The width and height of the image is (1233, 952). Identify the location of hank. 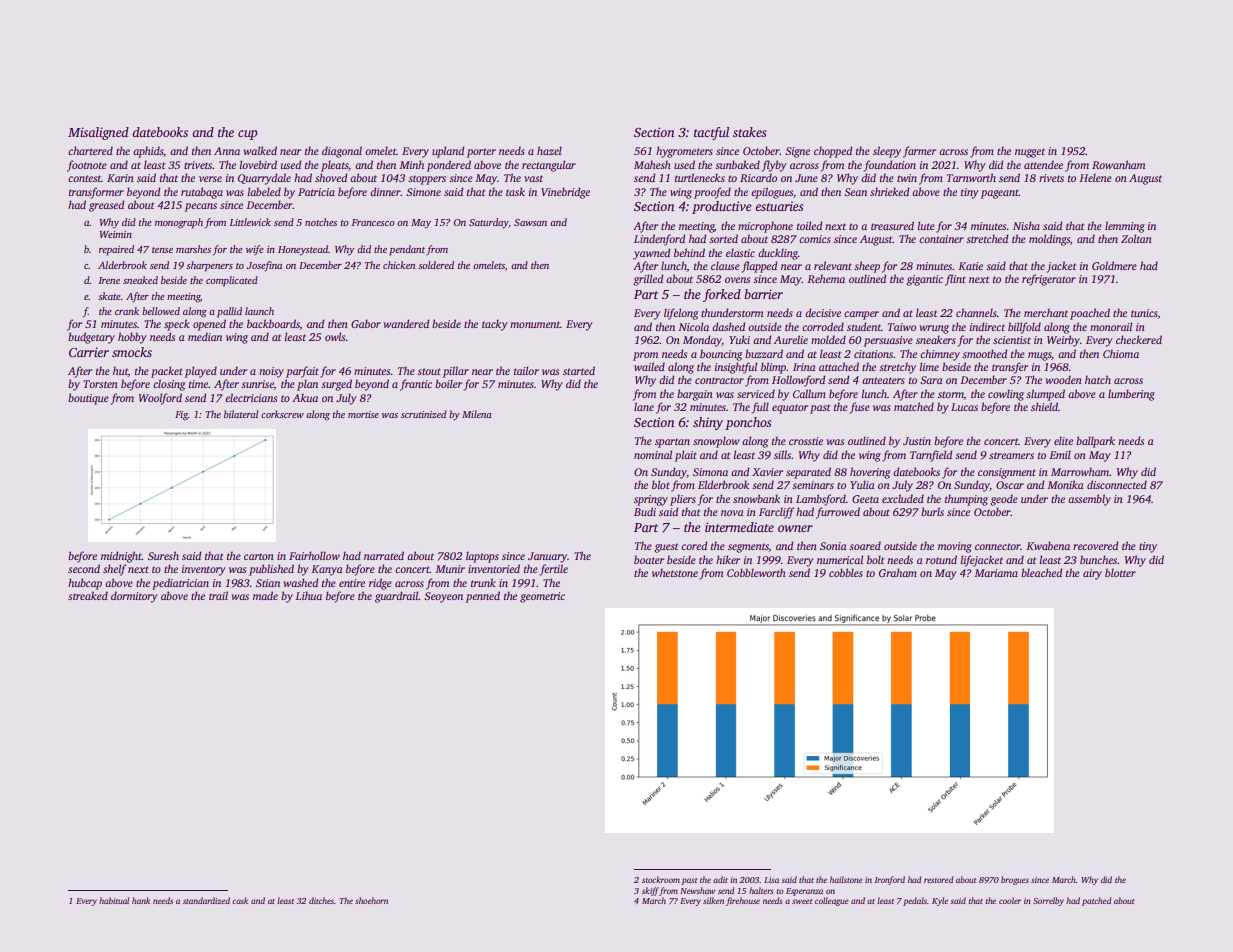
(141, 900).
